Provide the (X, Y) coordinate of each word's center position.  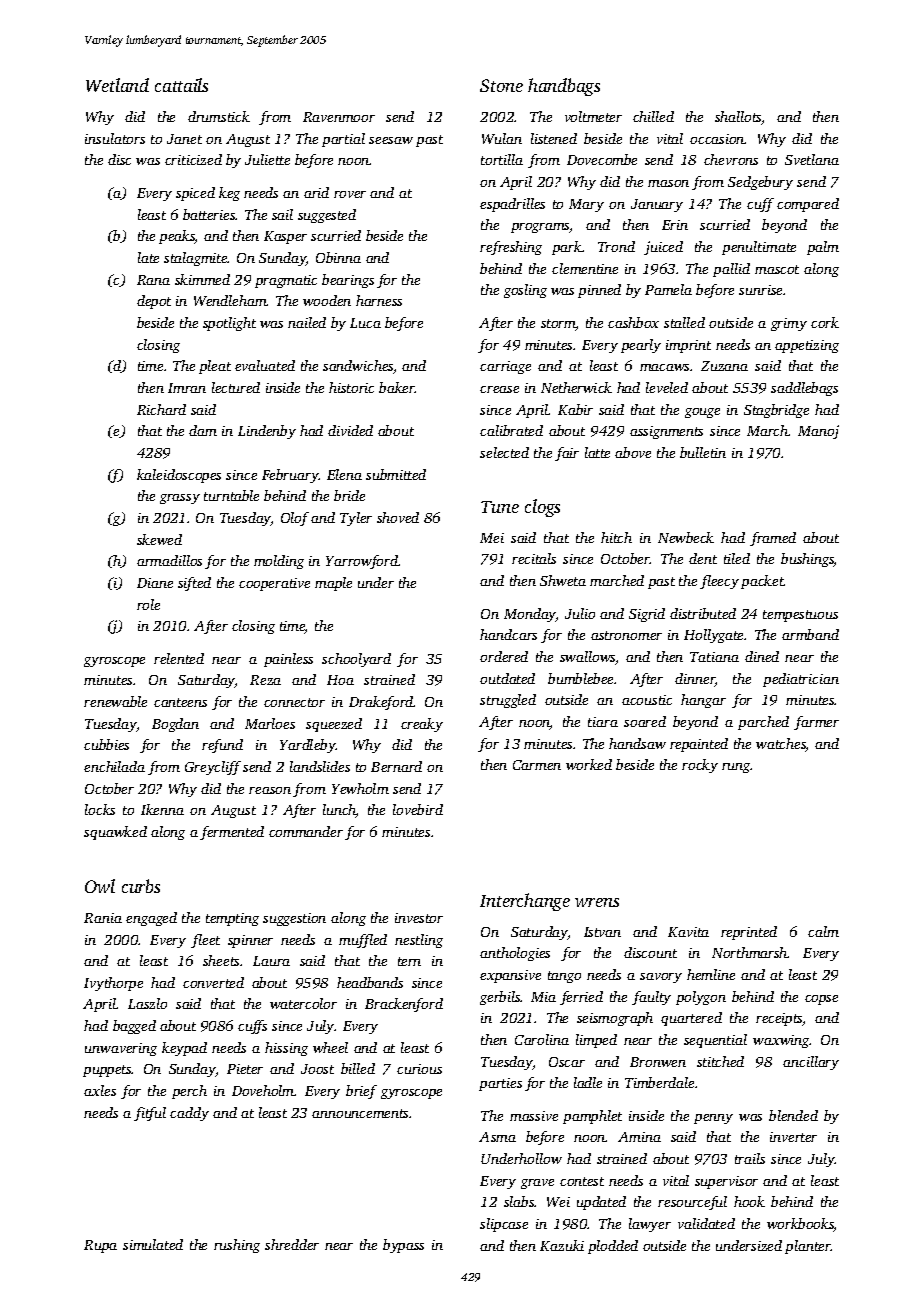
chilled (653, 116)
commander (306, 831)
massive (534, 1116)
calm (823, 931)
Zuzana (724, 366)
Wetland (117, 85)
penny (713, 1119)
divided (350, 430)
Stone (501, 85)
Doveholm (263, 1090)
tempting (232, 919)
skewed (159, 539)
